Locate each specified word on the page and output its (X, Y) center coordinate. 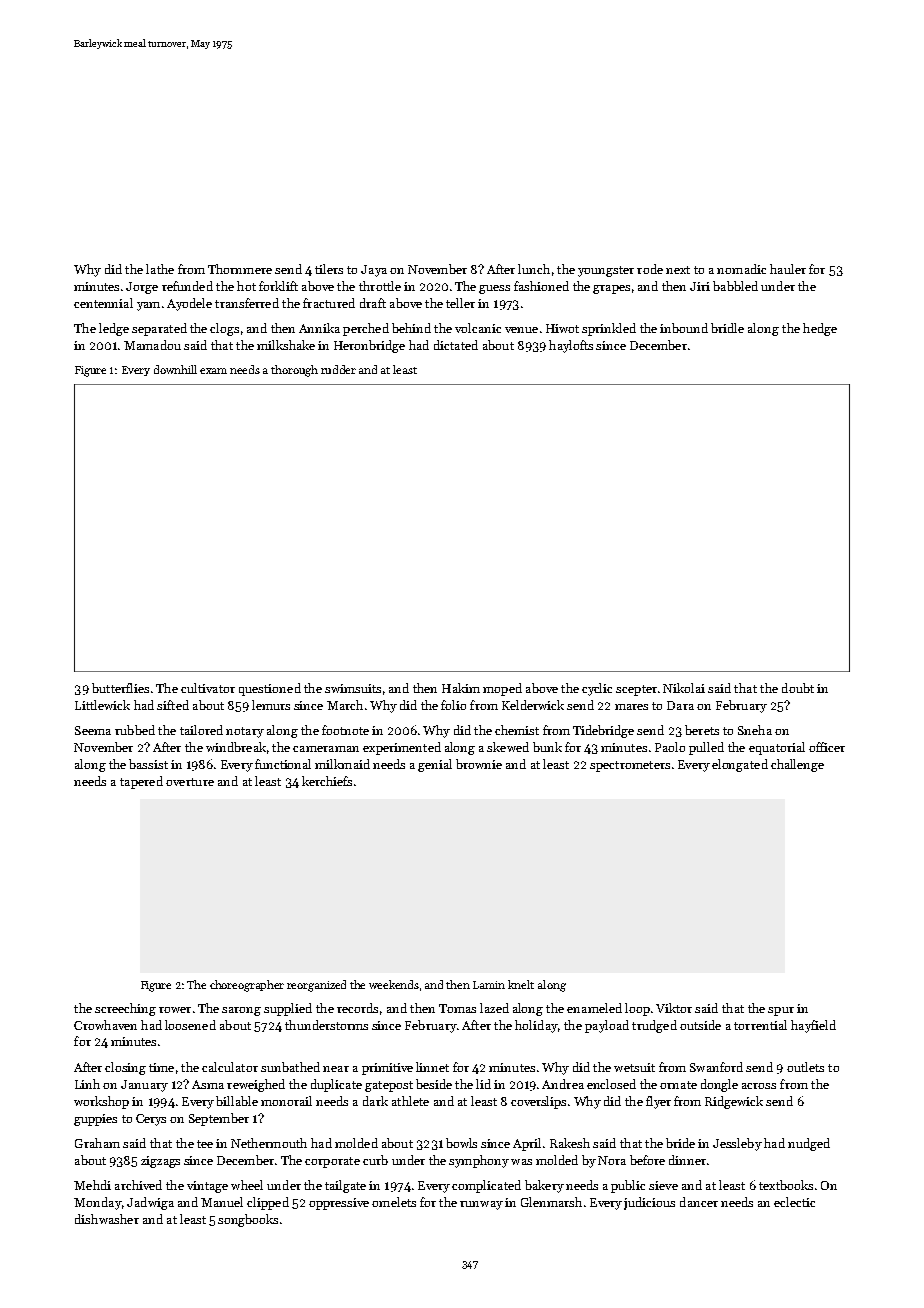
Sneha (755, 730)
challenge (797, 765)
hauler (788, 269)
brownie (479, 764)
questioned (270, 689)
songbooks (248, 1220)
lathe (160, 269)
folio (453, 705)
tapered (141, 782)
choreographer (247, 986)
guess (494, 289)
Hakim (461, 688)
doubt (798, 688)
